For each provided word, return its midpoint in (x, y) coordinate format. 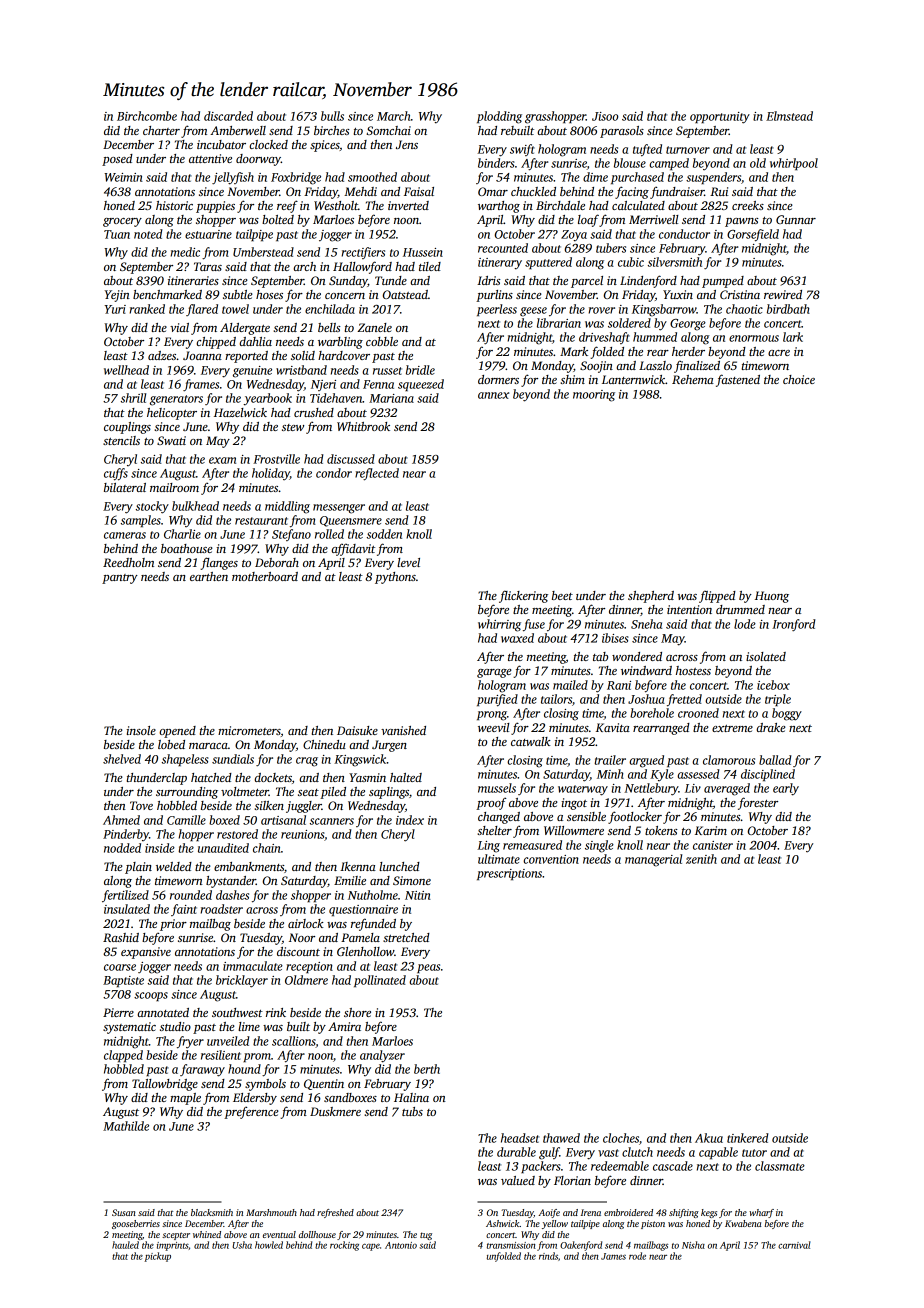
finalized (697, 367)
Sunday (348, 282)
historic (174, 205)
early (786, 789)
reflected (377, 474)
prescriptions (509, 874)
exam (222, 460)
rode (637, 1256)
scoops (151, 996)
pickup (157, 1257)
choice (799, 379)
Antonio (401, 1245)
